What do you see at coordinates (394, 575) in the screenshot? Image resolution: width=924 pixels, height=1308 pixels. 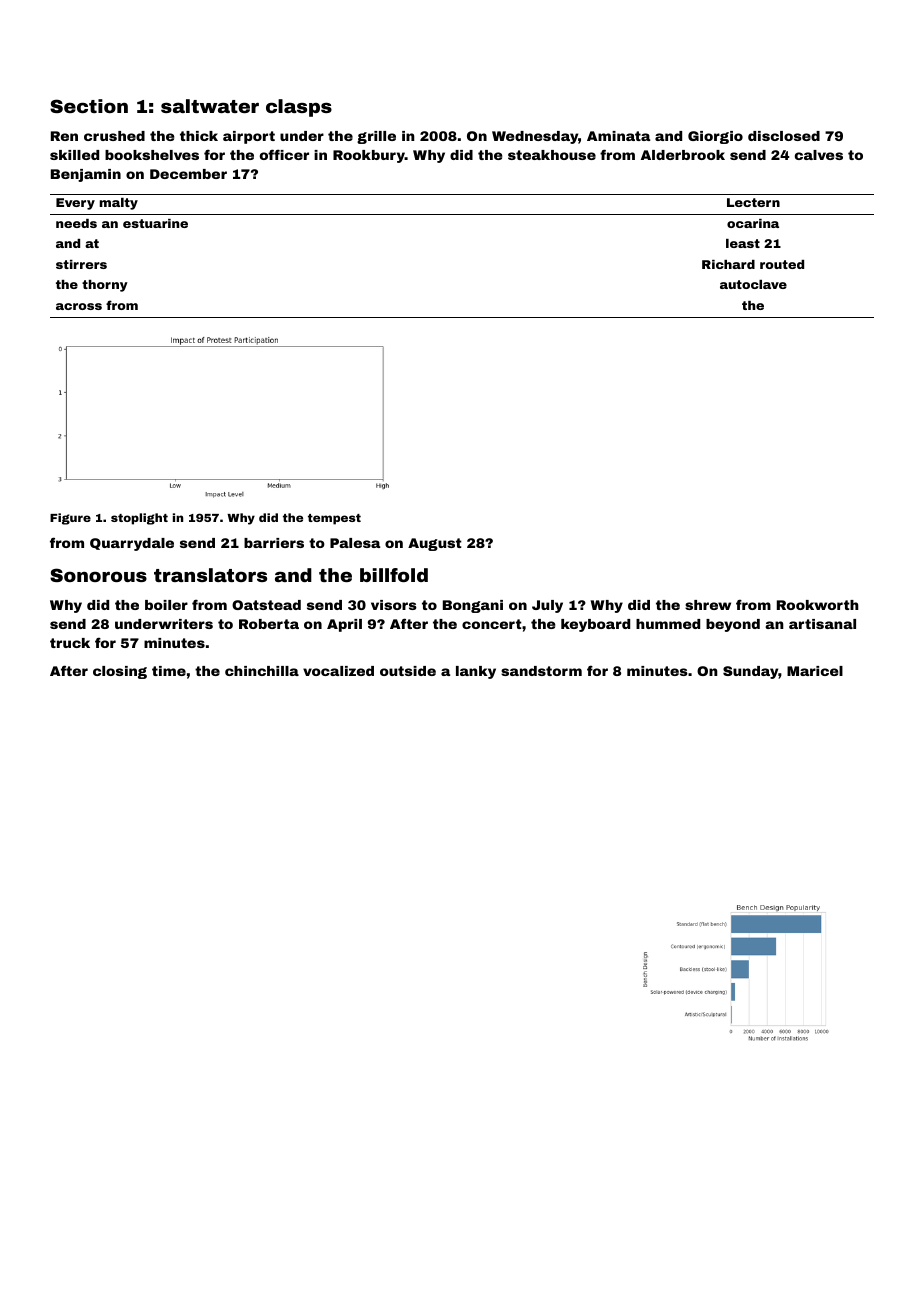 I see `billfold` at bounding box center [394, 575].
